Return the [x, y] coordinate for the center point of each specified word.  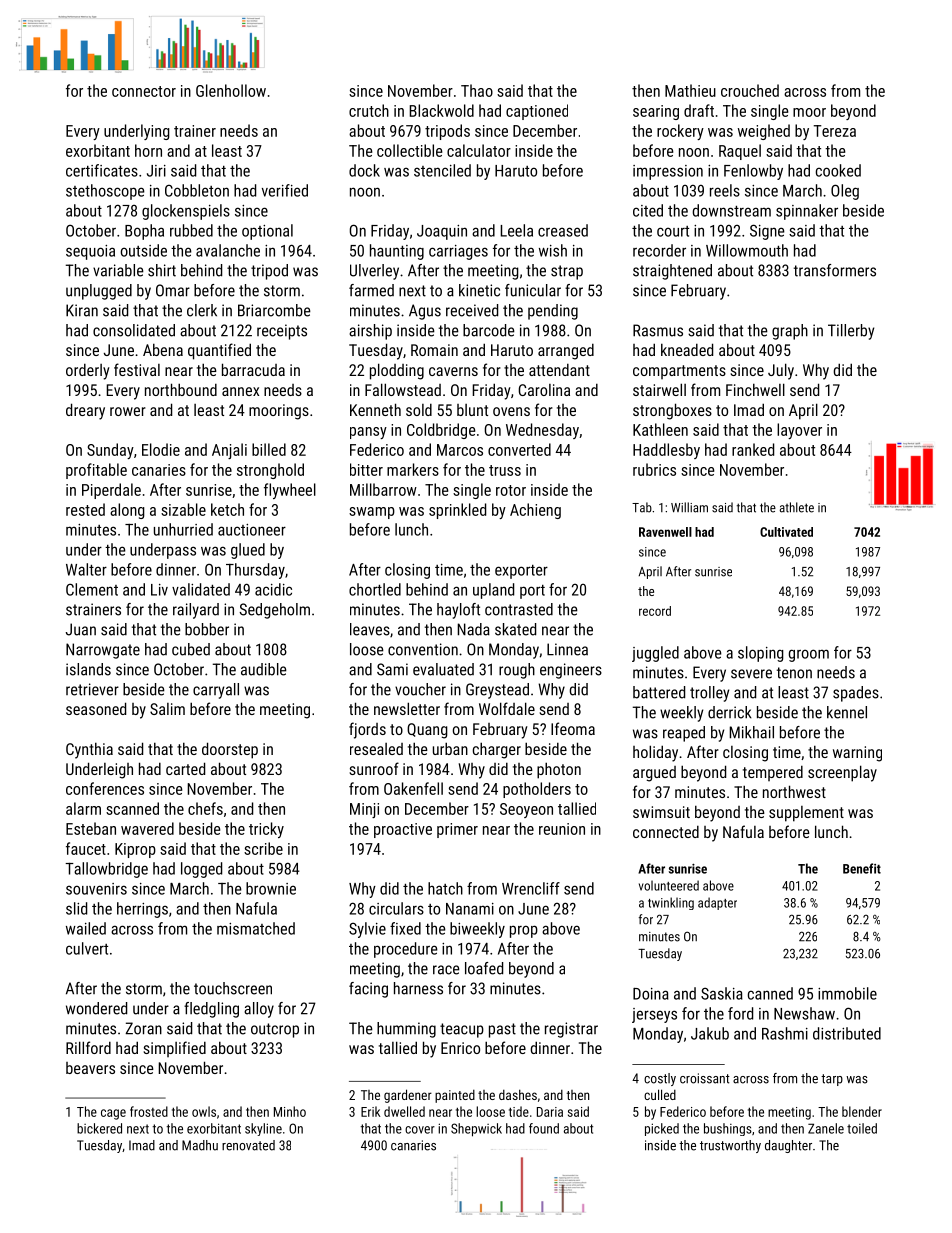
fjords [367, 730]
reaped [684, 734]
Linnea [567, 649]
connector [144, 91]
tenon [794, 673]
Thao [477, 90]
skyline [263, 1129]
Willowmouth [747, 250]
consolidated [134, 330]
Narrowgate [103, 651]
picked [662, 1129]
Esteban [91, 828]
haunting [397, 252]
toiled [862, 1128]
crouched [750, 90]
